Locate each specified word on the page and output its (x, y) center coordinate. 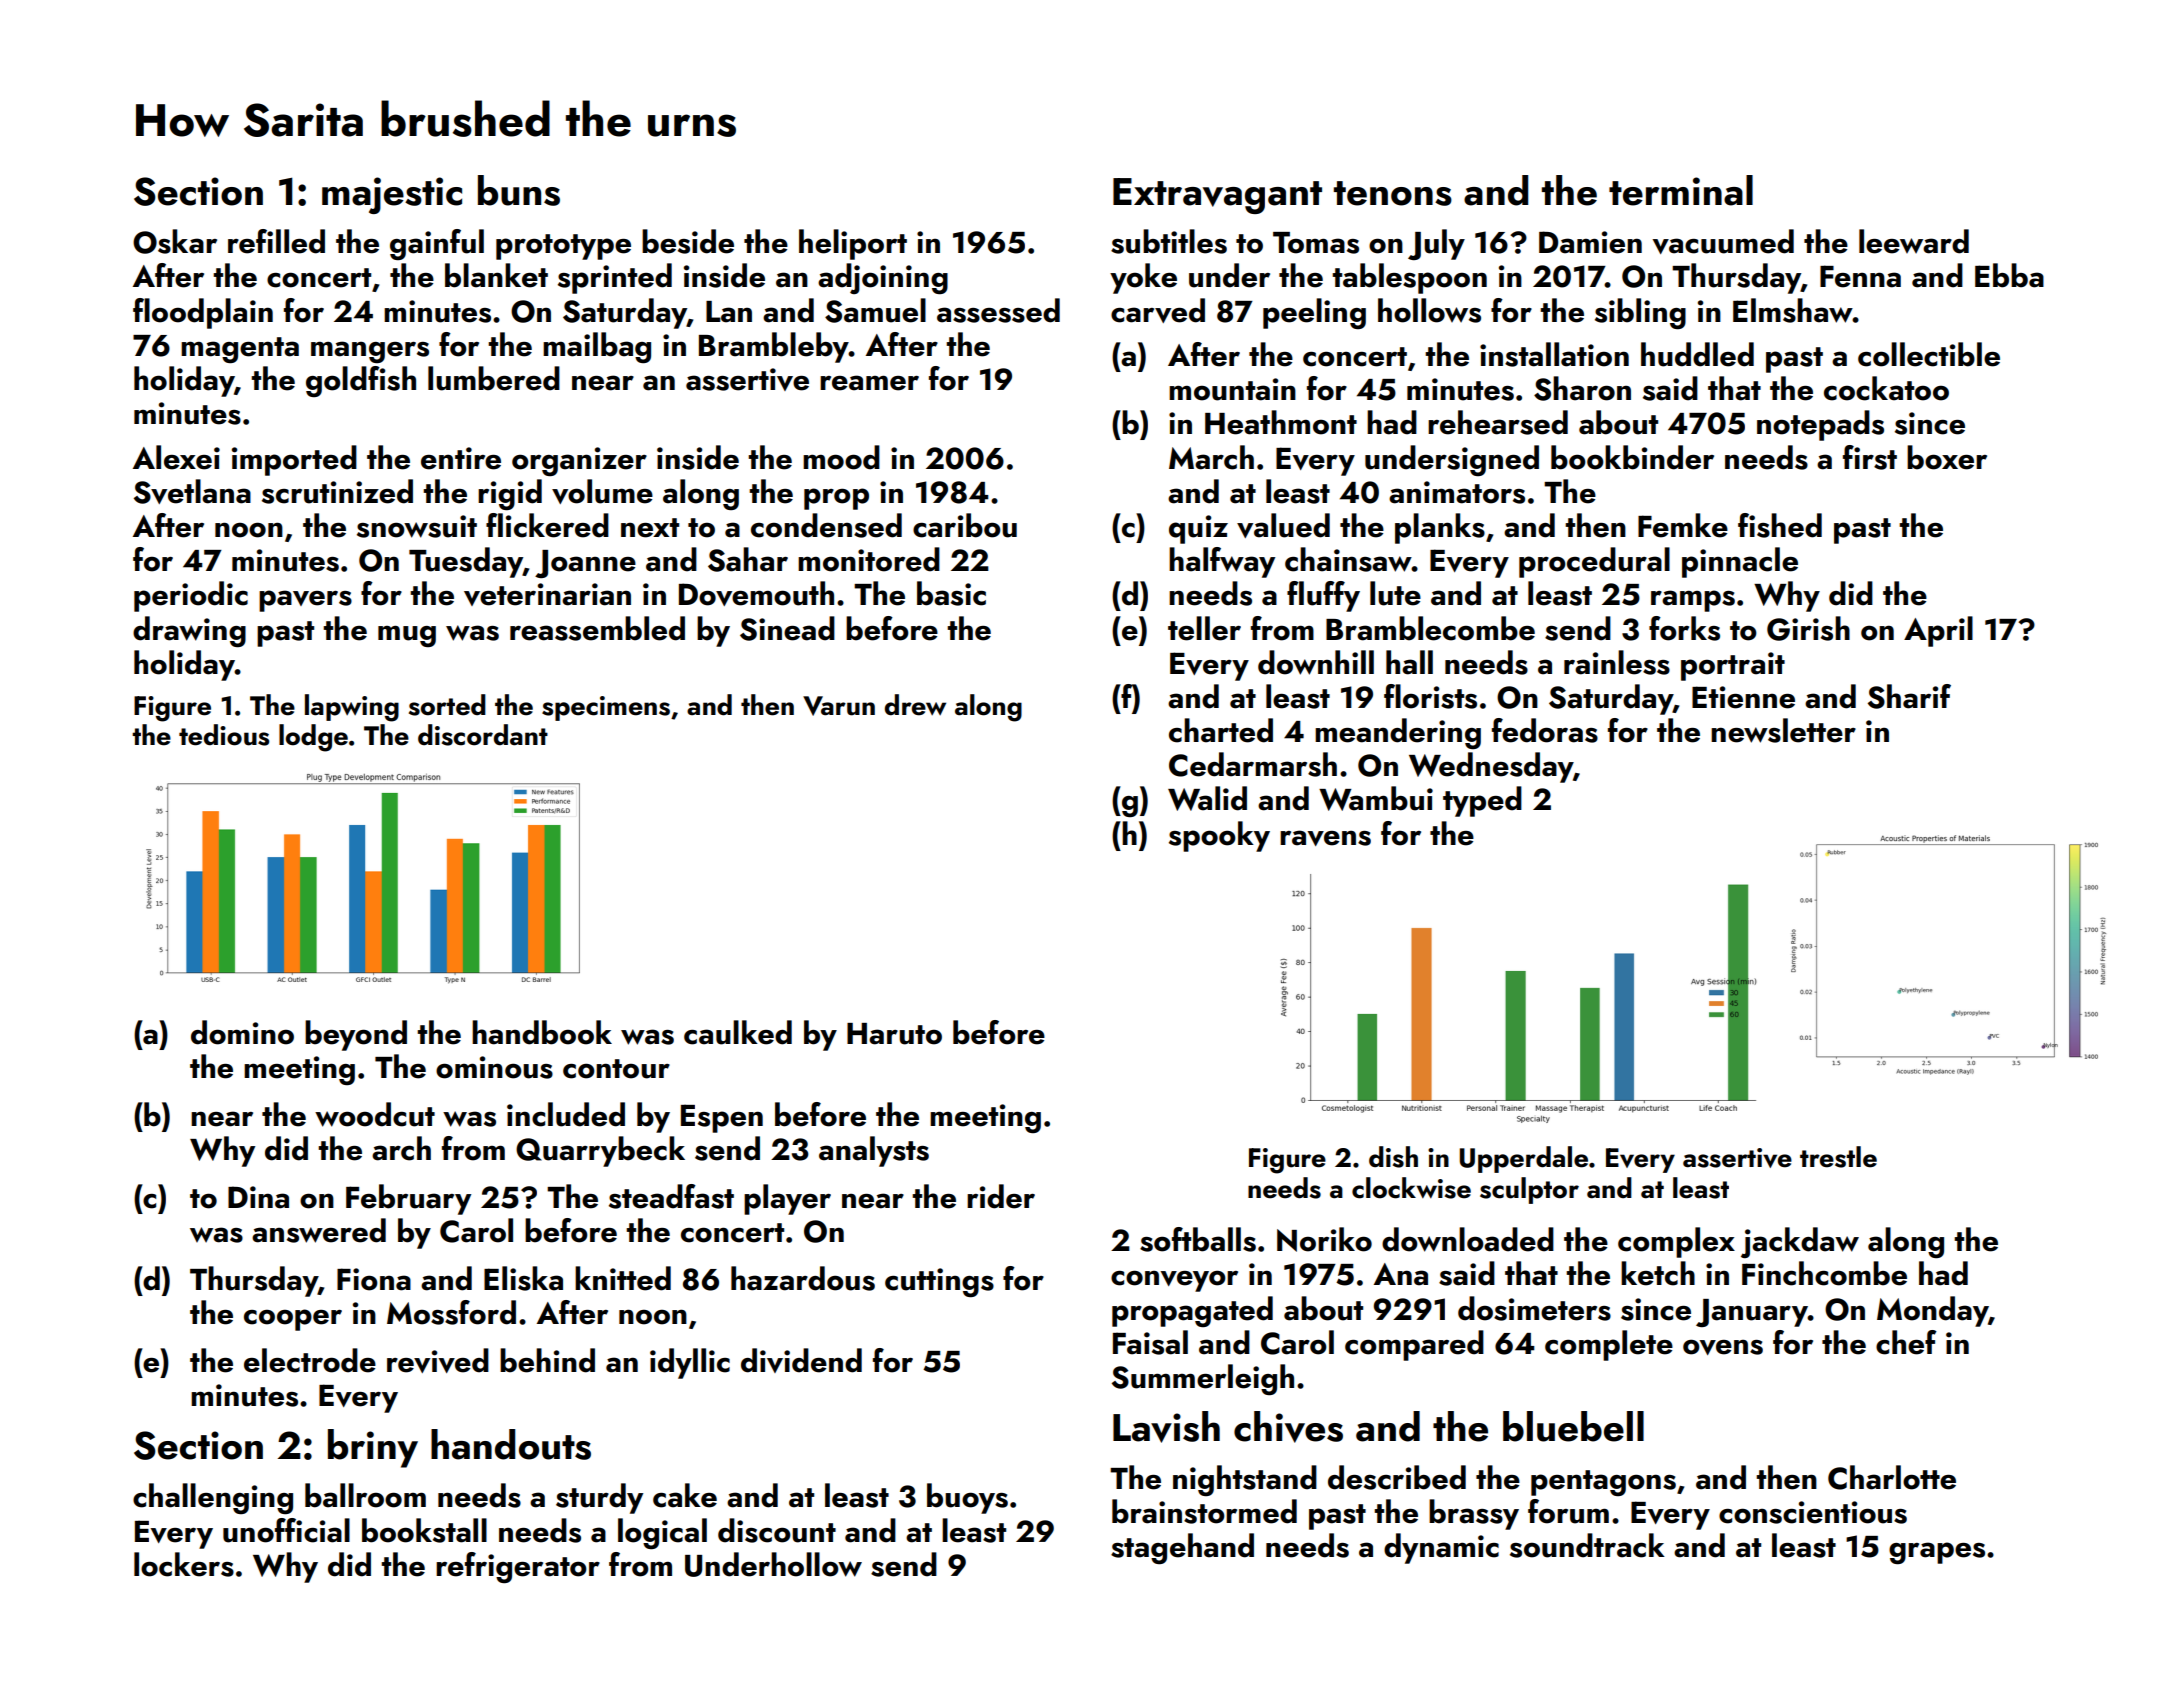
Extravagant (1217, 196)
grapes (1937, 1553)
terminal (1681, 190)
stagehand (1182, 1548)
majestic (392, 195)
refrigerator (518, 1567)
